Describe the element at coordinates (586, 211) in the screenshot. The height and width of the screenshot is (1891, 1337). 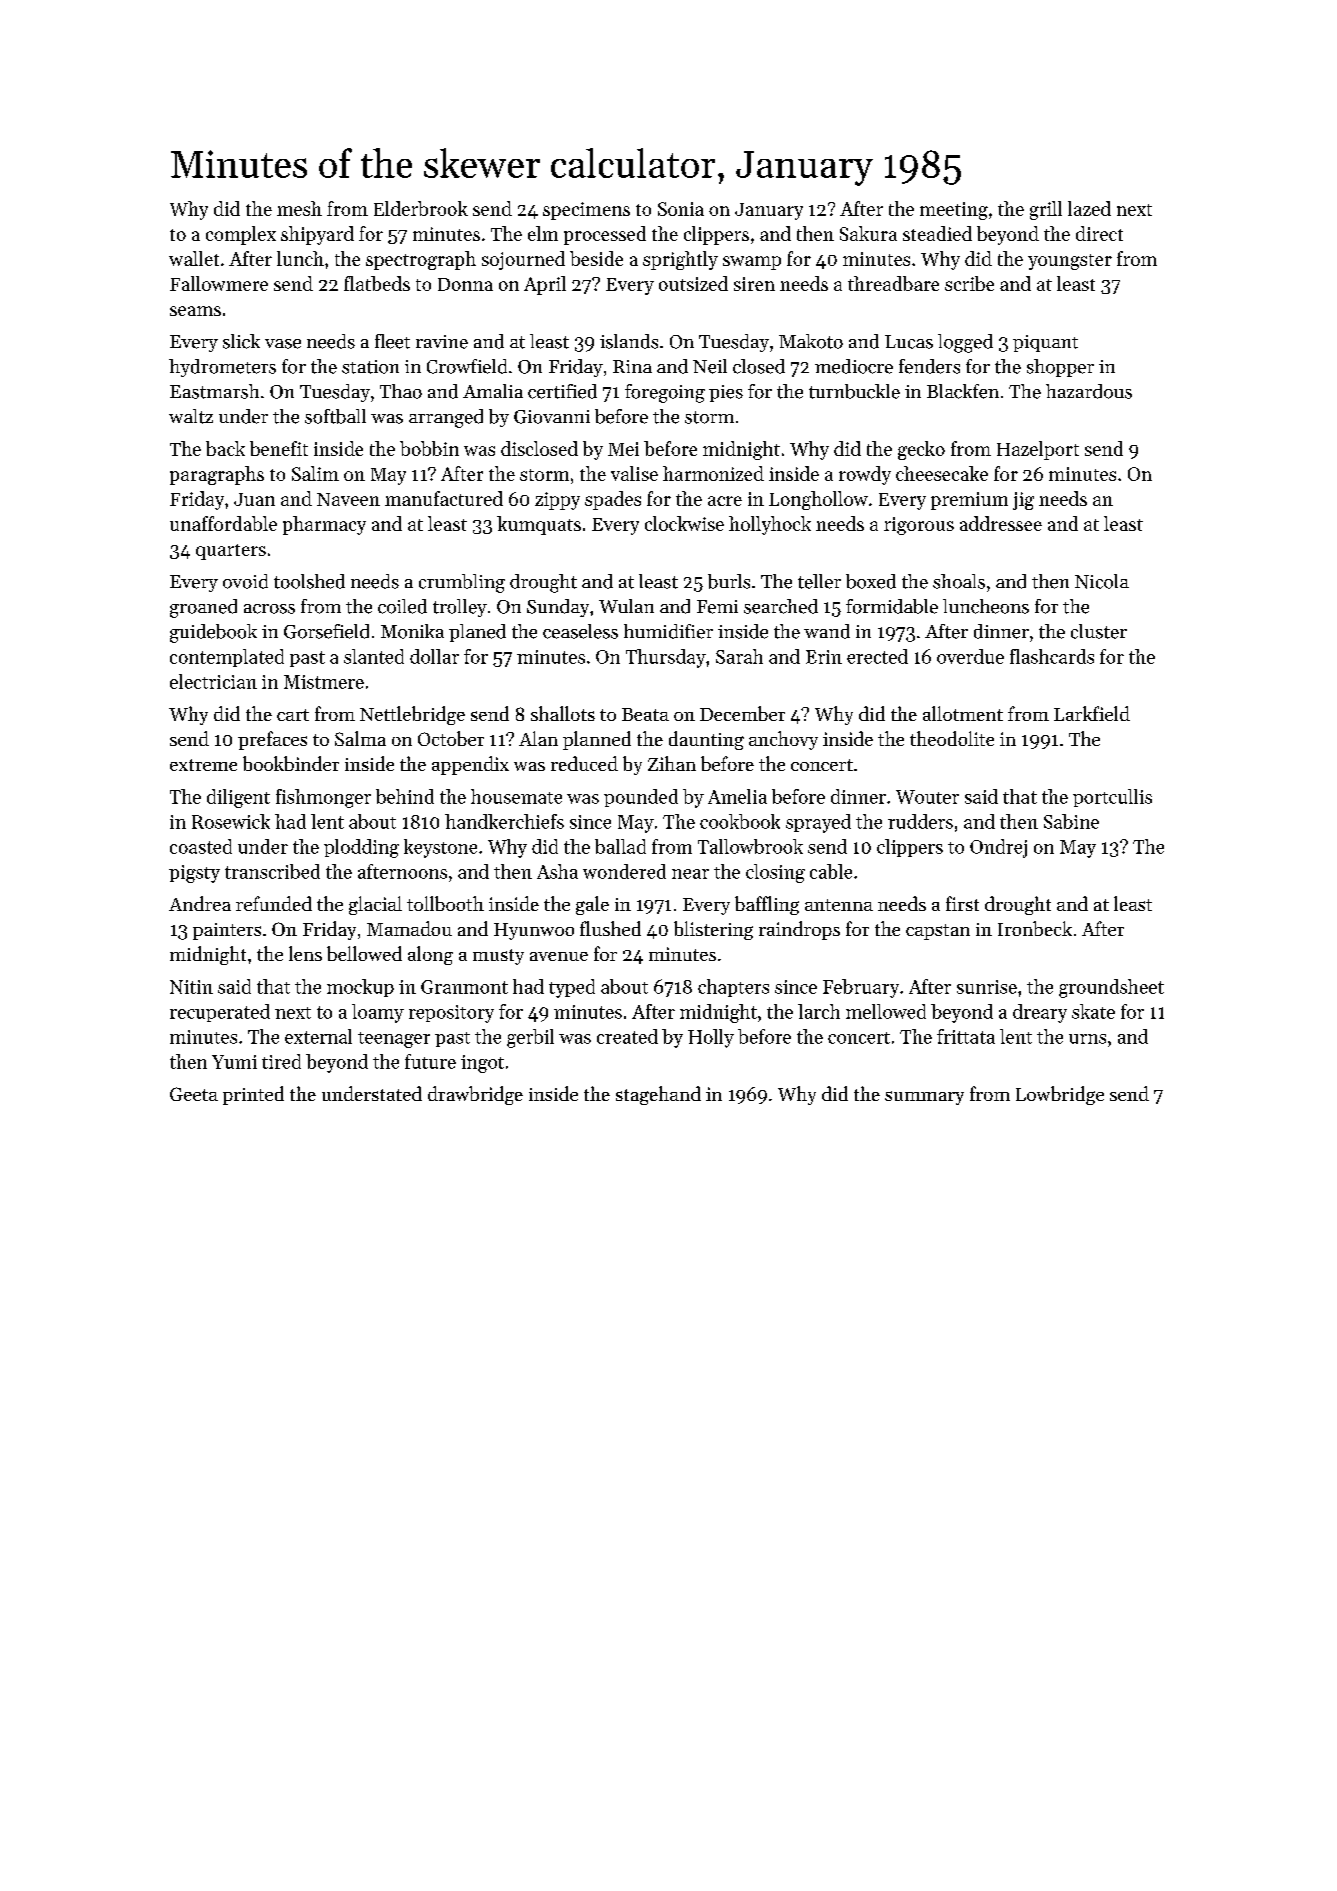
I see `specimens` at that location.
